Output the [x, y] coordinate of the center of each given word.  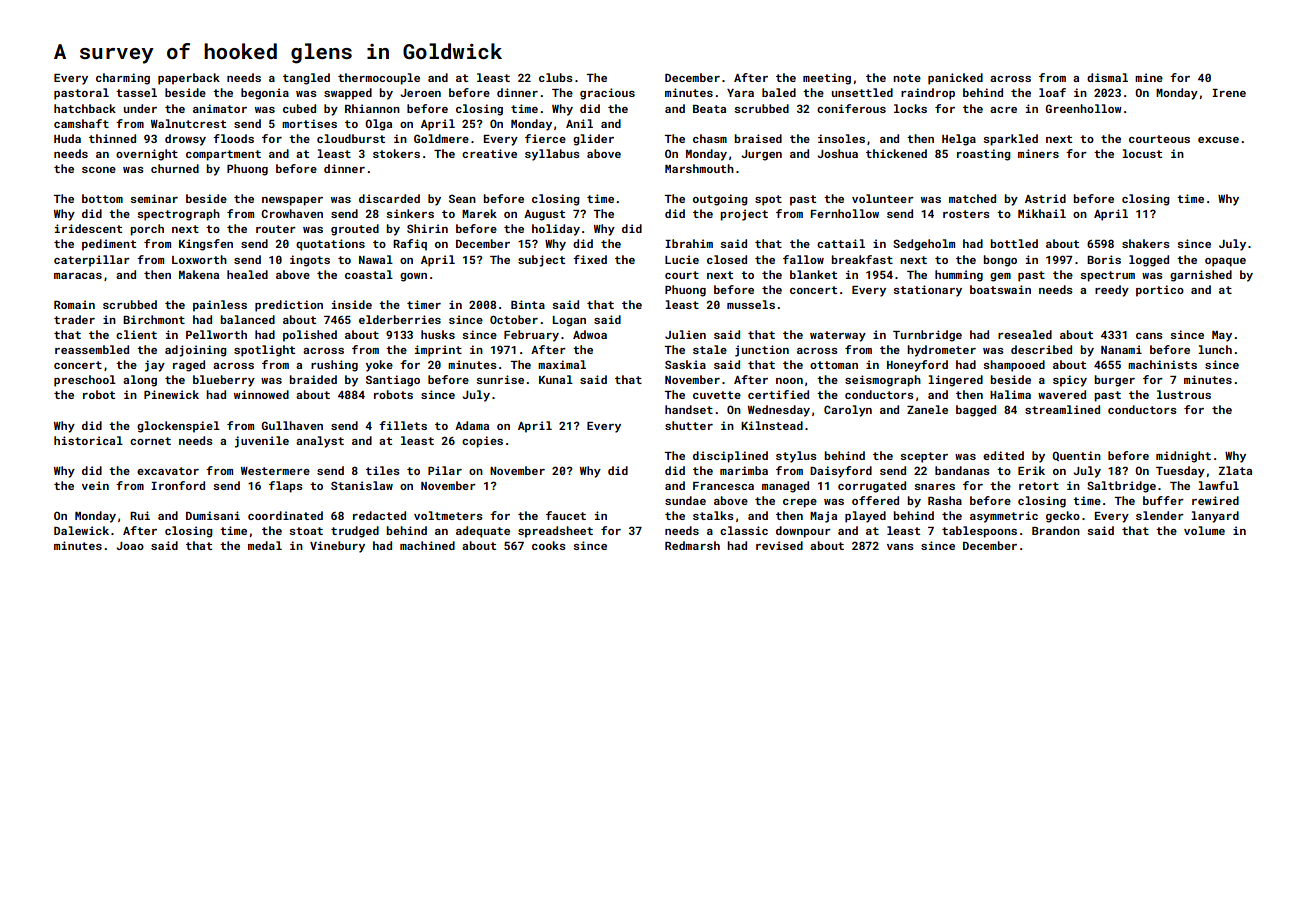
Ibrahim [689, 243]
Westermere [275, 471]
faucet [566, 515]
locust [1142, 153]
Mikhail [1042, 213]
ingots [310, 261]
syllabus [552, 155]
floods [233, 138]
